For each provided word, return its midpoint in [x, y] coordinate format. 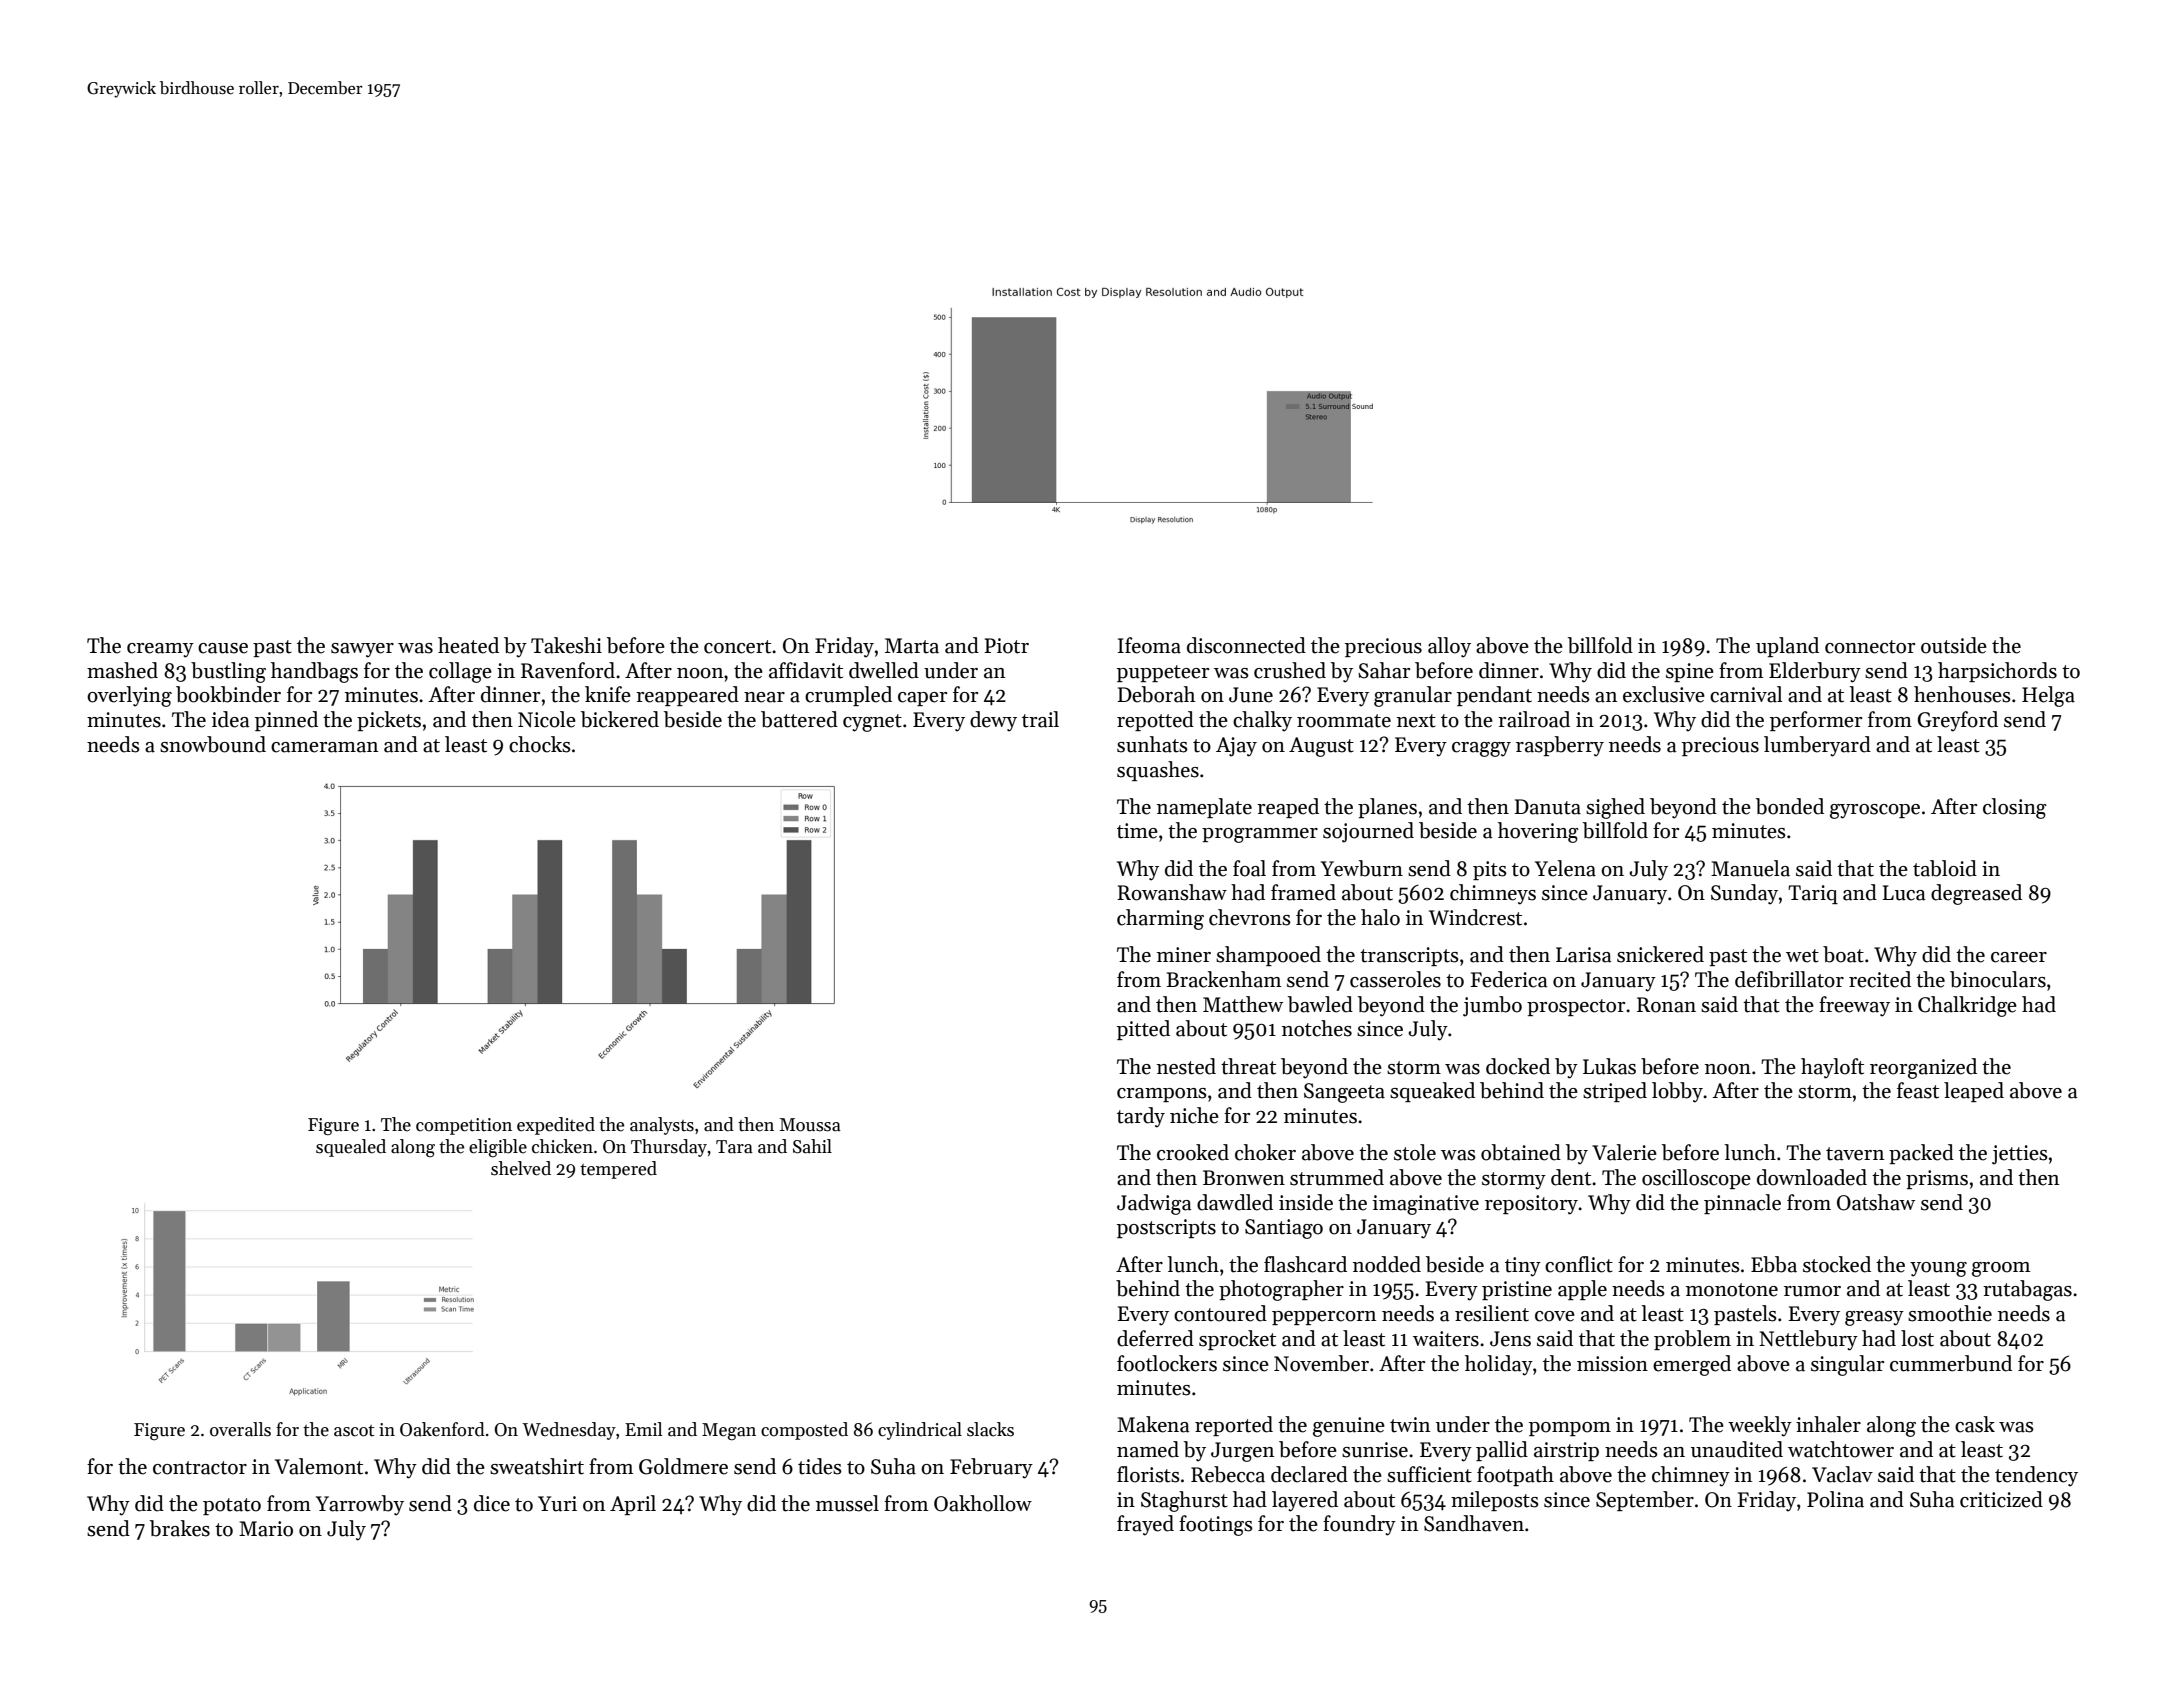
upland [1787, 647]
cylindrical [920, 1431]
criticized [2001, 1499]
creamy [160, 650]
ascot [354, 1431]
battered [799, 719]
